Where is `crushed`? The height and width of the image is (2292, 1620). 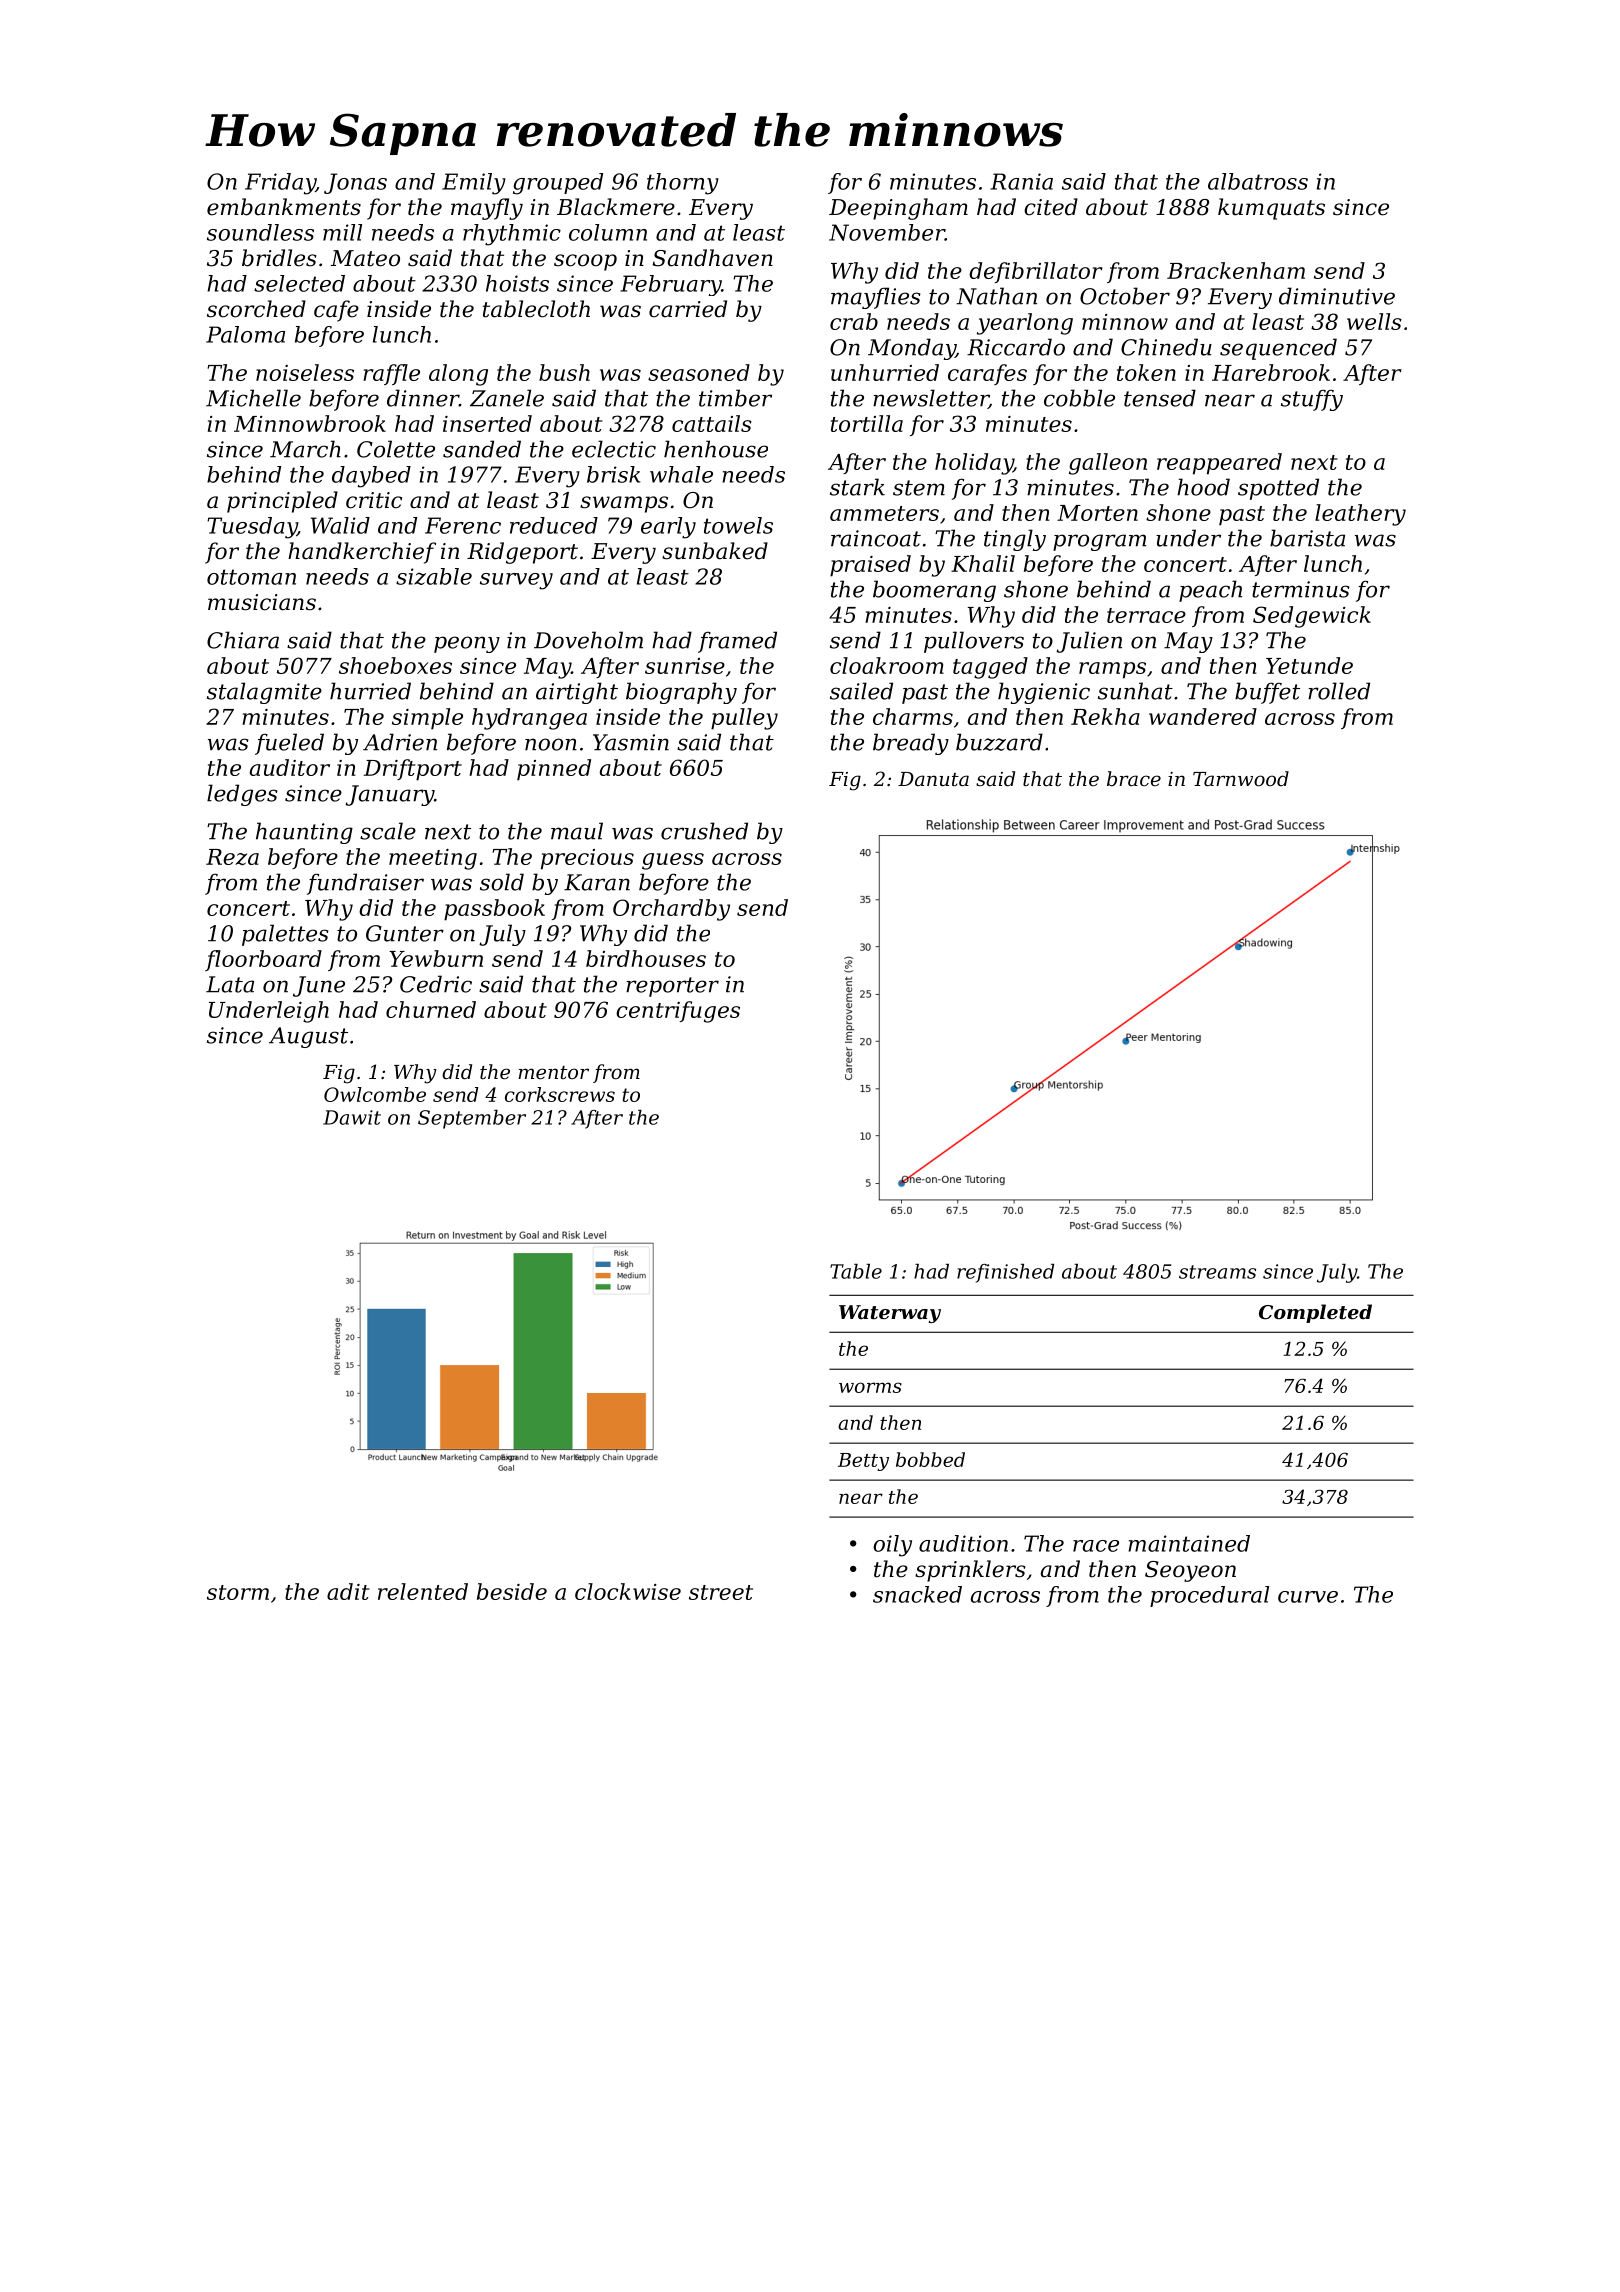 crushed is located at coordinates (704, 831).
